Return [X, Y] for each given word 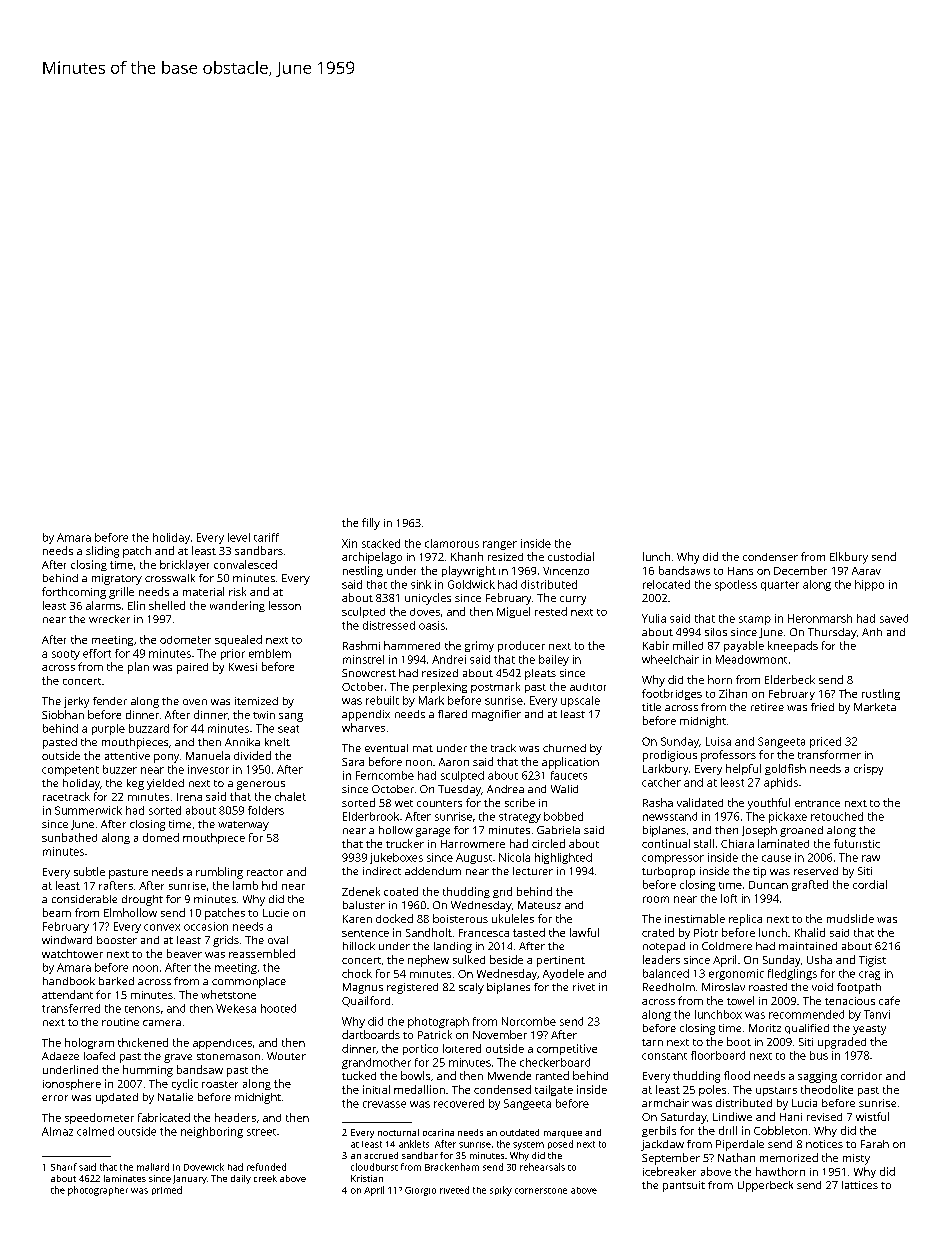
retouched [837, 816]
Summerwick [88, 810]
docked [394, 918]
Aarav [866, 571]
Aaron [454, 762]
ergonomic [736, 974]
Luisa [718, 741]
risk [237, 591]
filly [371, 524]
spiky [501, 1191]
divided [252, 755]
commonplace [249, 982]
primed [167, 1190]
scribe [520, 802]
